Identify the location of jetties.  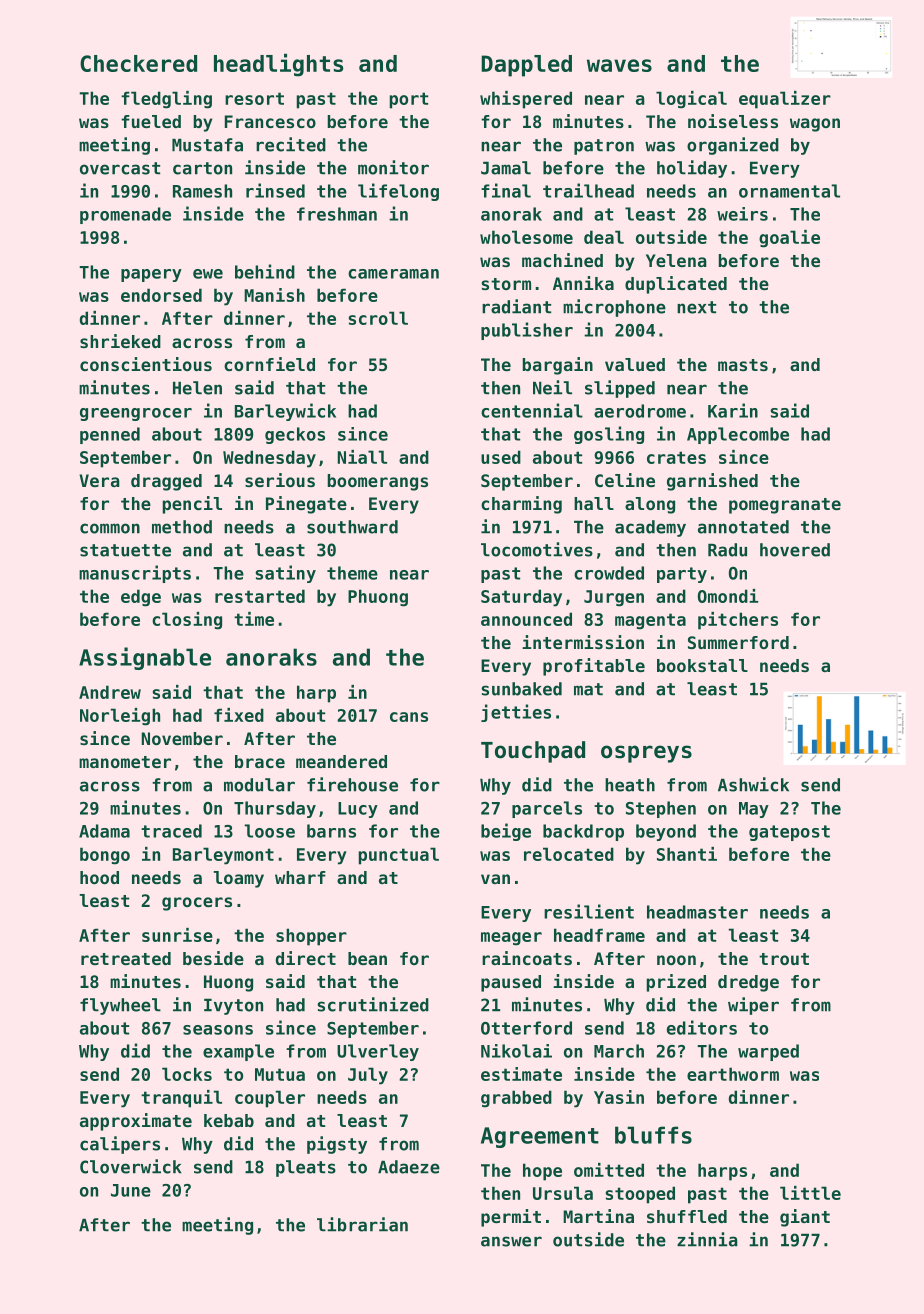
(516, 713).
